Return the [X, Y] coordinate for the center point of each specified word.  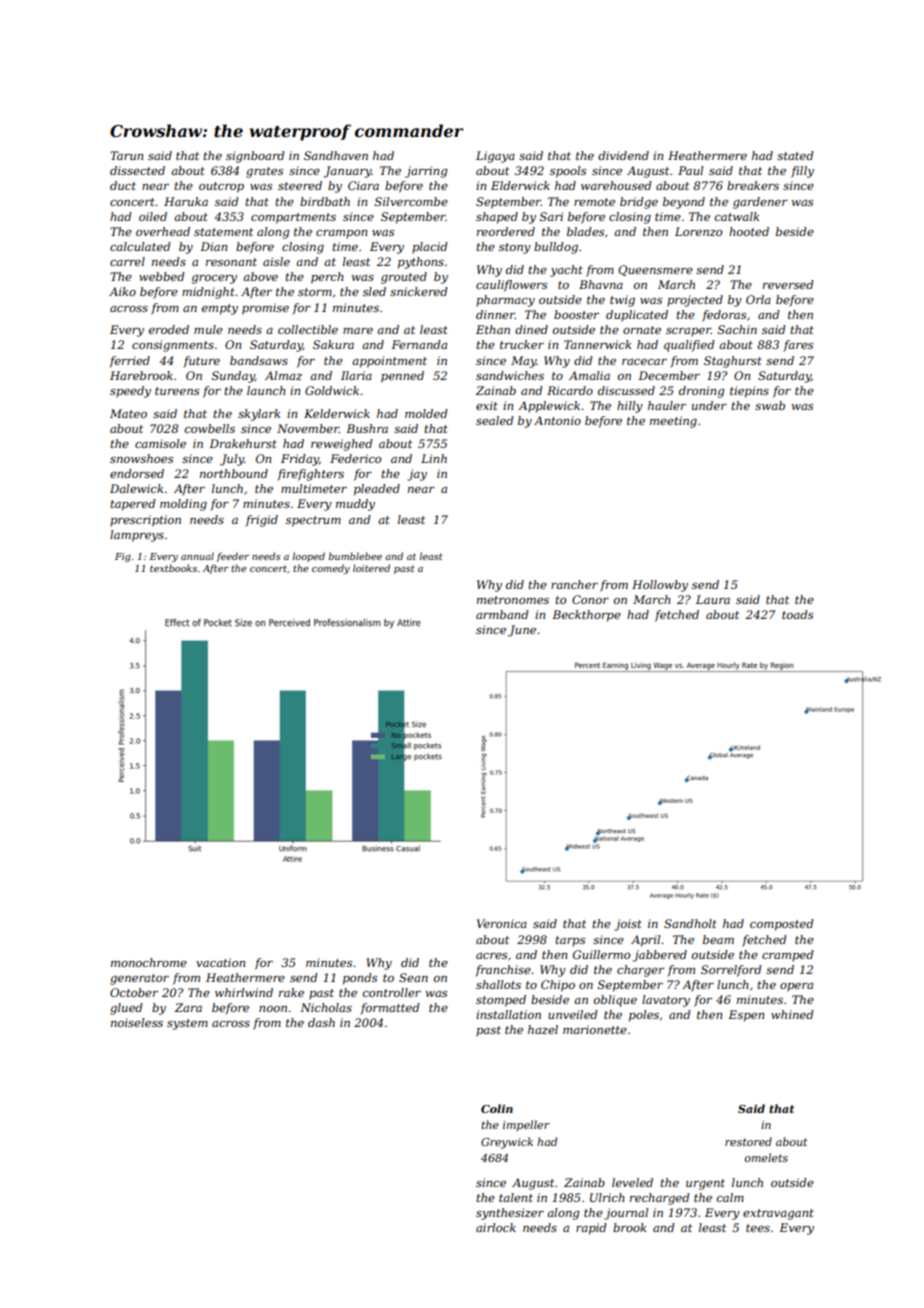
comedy [331, 569]
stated [795, 155]
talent [516, 1197]
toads [797, 614]
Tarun [126, 155]
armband [502, 614]
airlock [496, 1227]
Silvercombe [411, 201]
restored [748, 1141]
